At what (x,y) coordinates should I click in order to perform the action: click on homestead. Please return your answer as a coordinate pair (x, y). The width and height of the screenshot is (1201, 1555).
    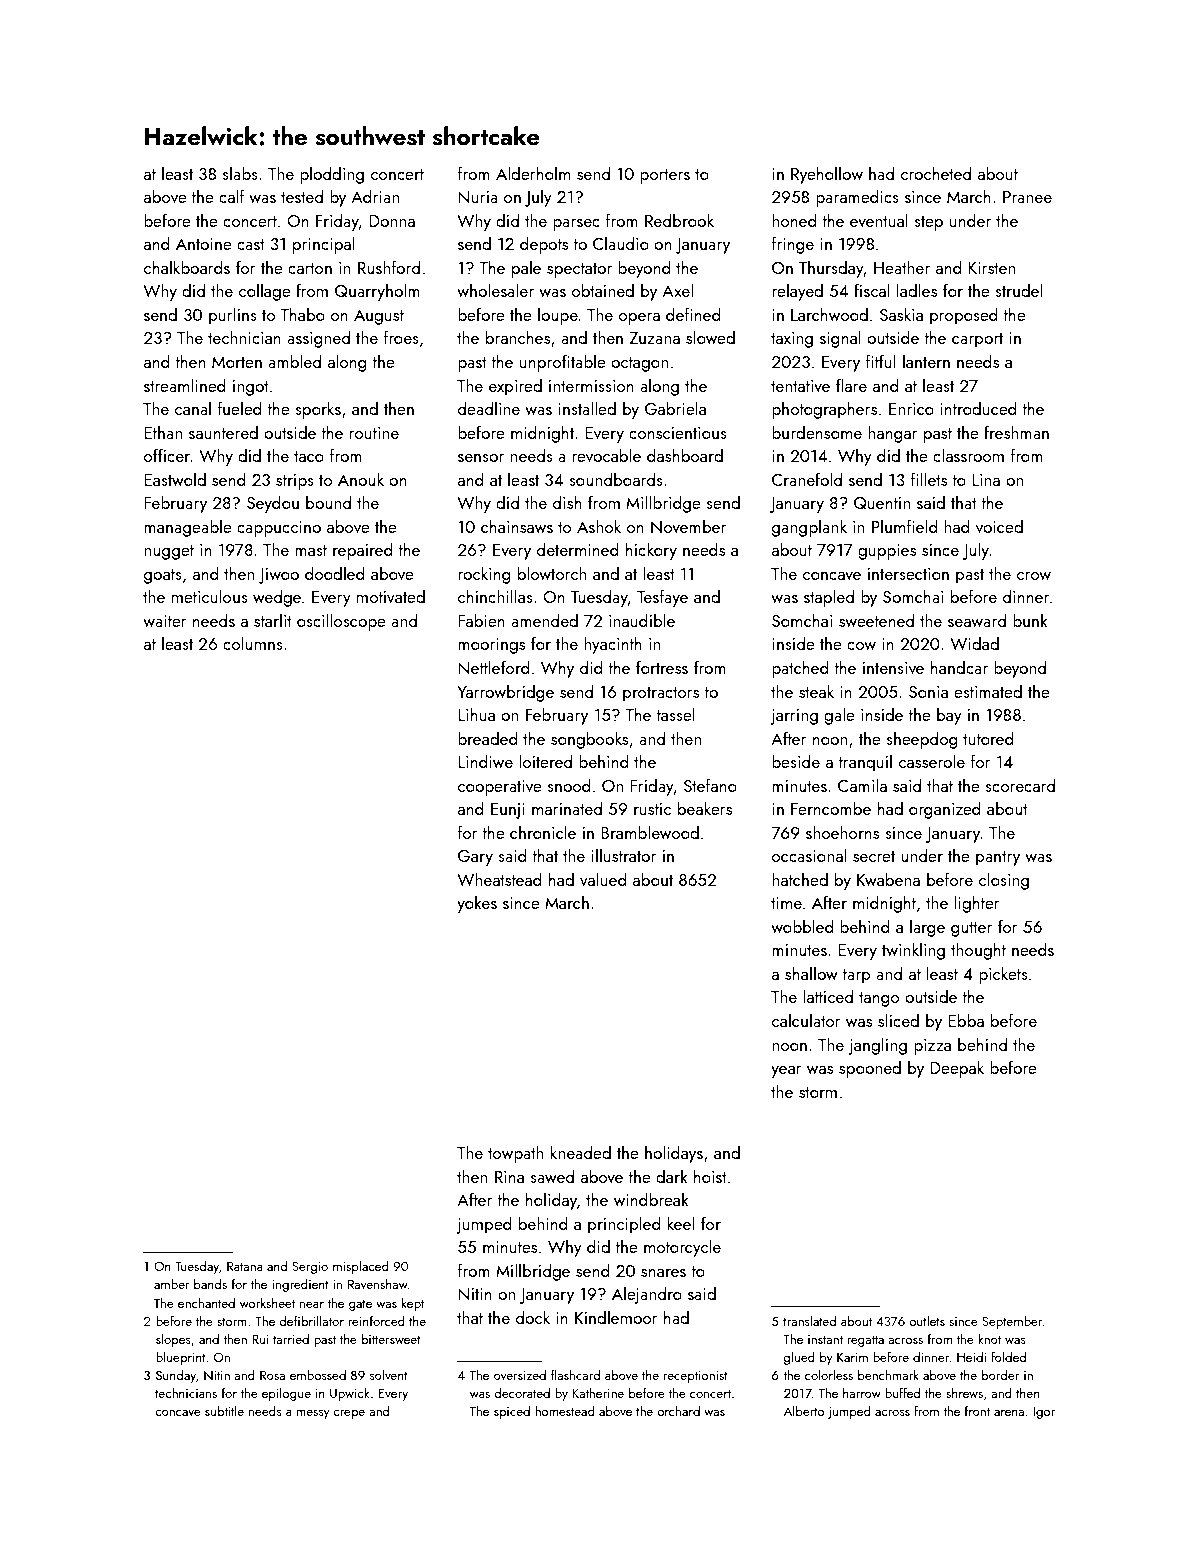
    Looking at the image, I should click on (565, 1411).
